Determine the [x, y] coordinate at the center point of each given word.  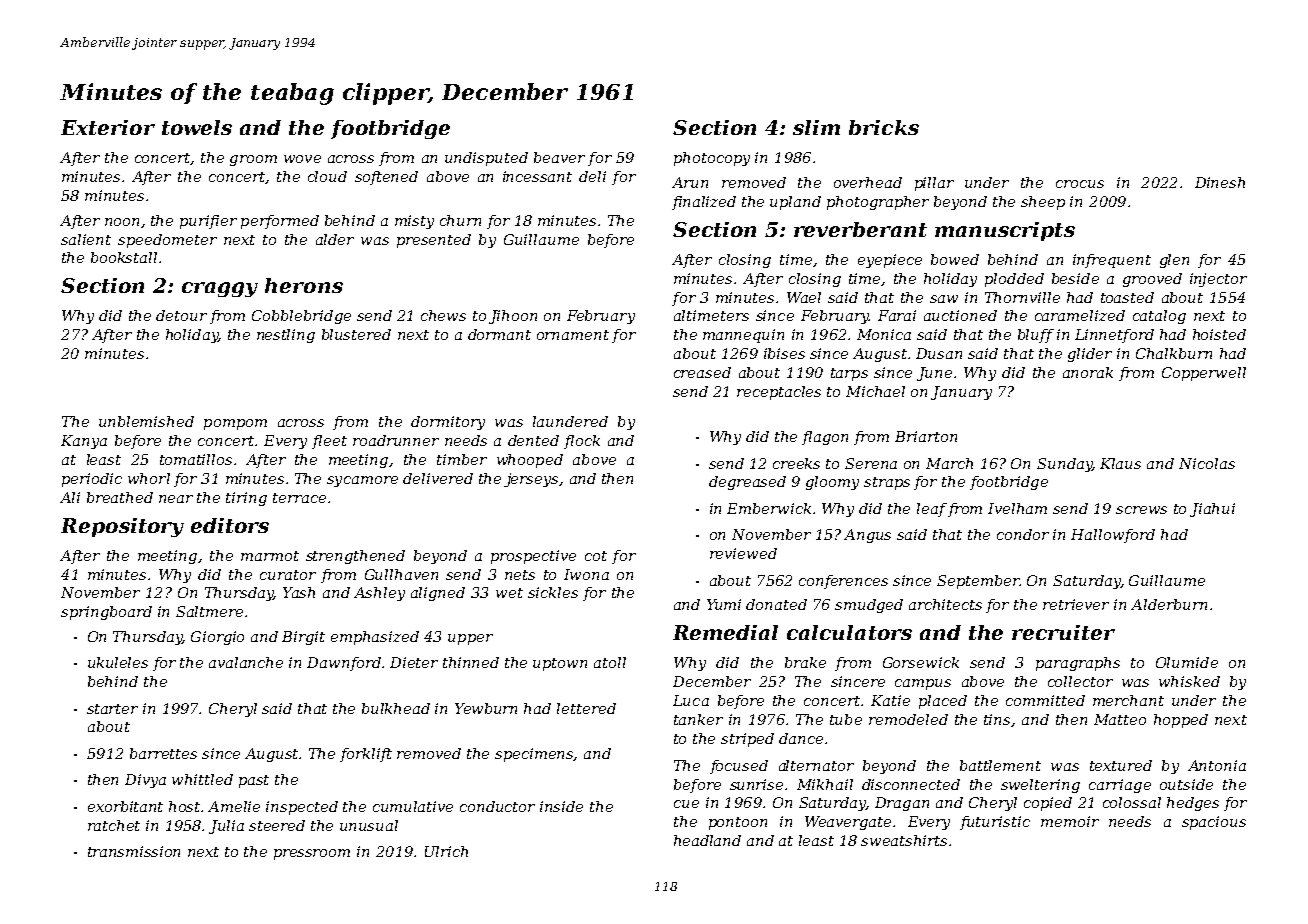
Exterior [108, 127]
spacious [1214, 823]
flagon [825, 438]
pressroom [312, 854]
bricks [884, 127]
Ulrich [446, 851]
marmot [270, 556]
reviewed [743, 553]
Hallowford [1113, 536]
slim [816, 127]
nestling [286, 336]
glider [1090, 355]
